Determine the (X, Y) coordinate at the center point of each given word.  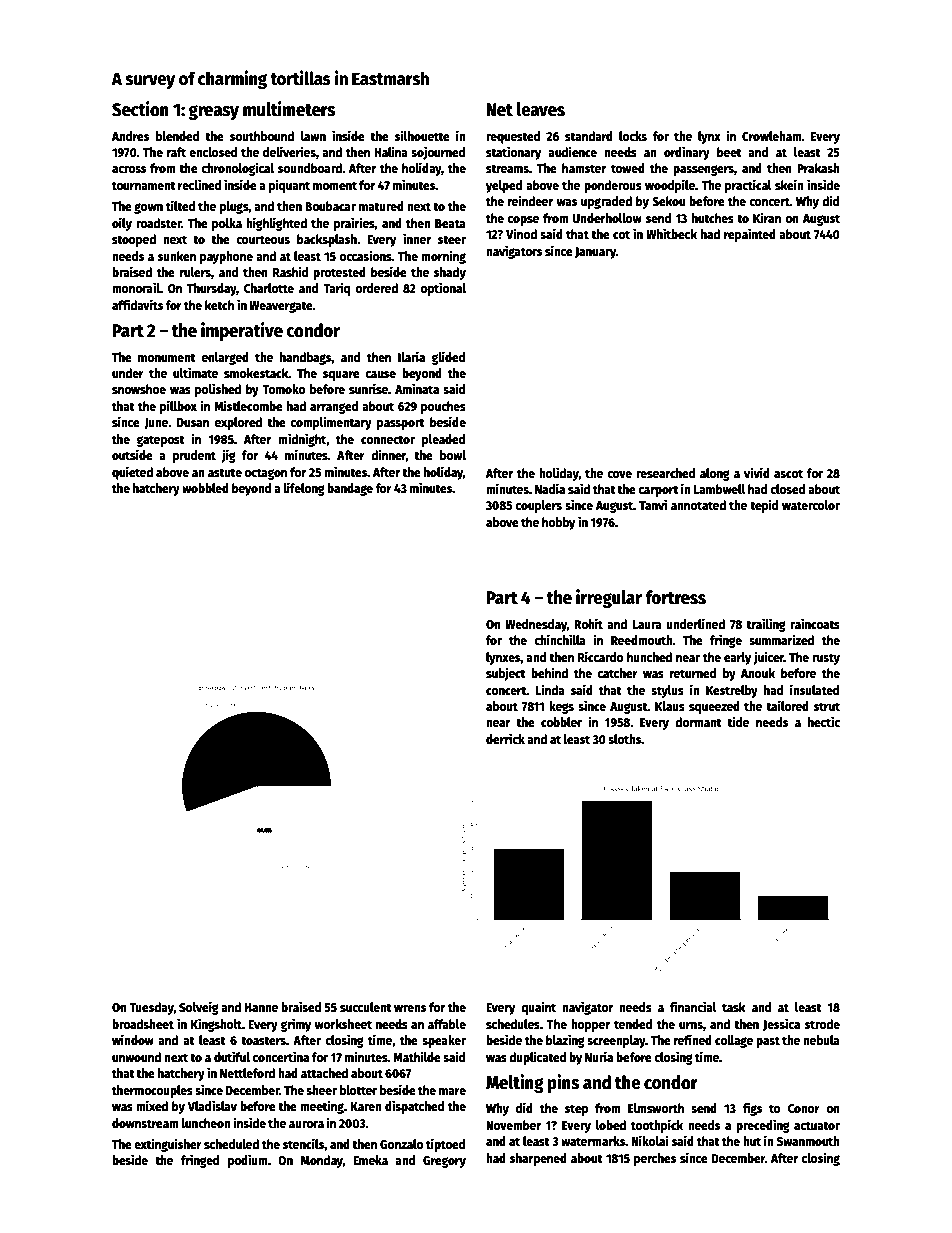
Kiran (767, 217)
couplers (539, 506)
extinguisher (168, 1145)
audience (572, 151)
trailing (766, 625)
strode (822, 1024)
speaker (444, 1041)
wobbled (205, 488)
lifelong (304, 489)
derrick (505, 738)
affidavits (137, 304)
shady (450, 273)
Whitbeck (671, 233)
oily (122, 224)
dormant (698, 722)
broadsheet (143, 1024)
